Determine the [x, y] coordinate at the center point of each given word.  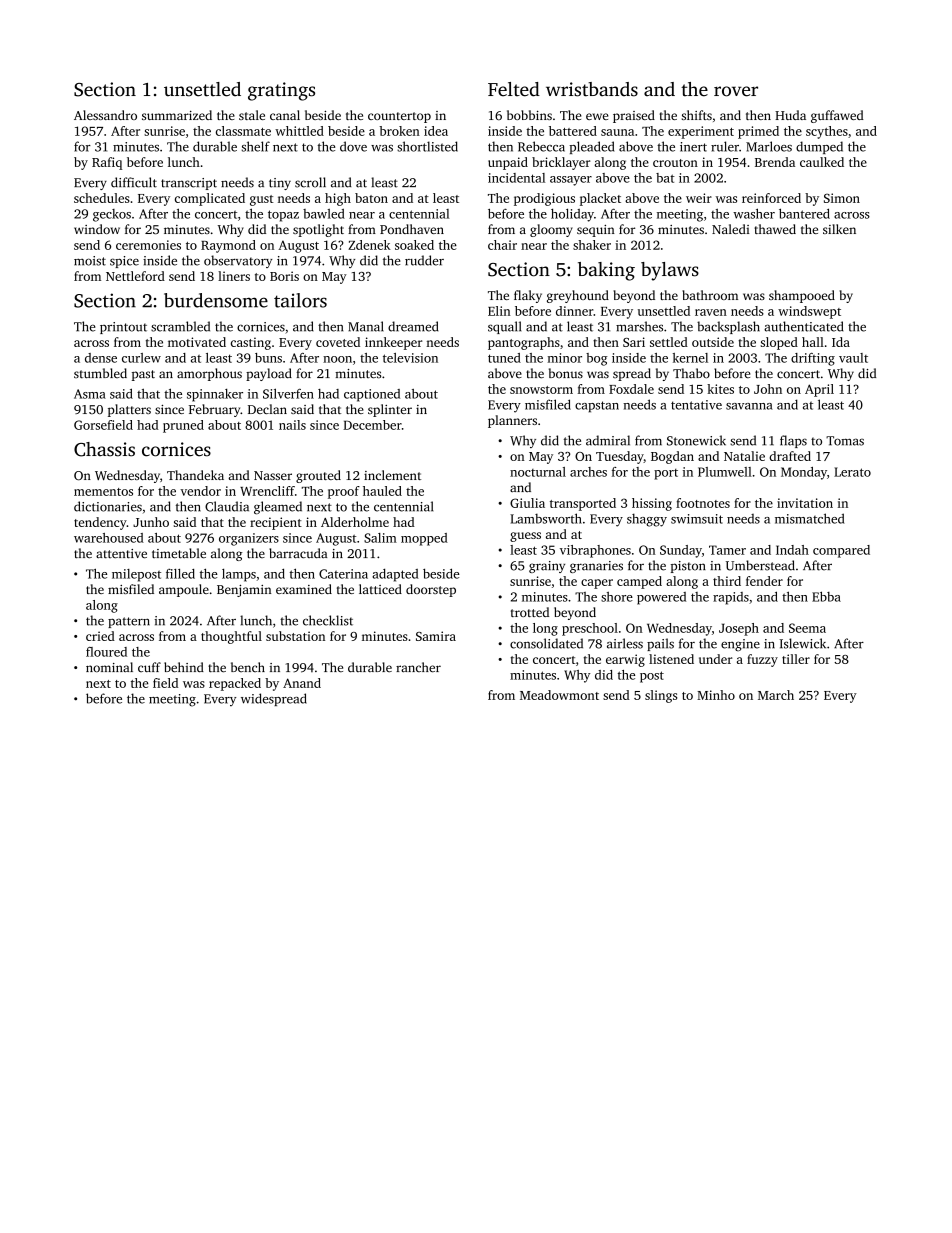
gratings [281, 91]
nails [292, 425]
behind [184, 667]
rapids [731, 598]
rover [736, 91]
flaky [528, 296]
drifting [813, 359]
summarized [177, 115]
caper [597, 584]
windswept [809, 312]
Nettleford [135, 276]
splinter [390, 410]
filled [180, 574]
